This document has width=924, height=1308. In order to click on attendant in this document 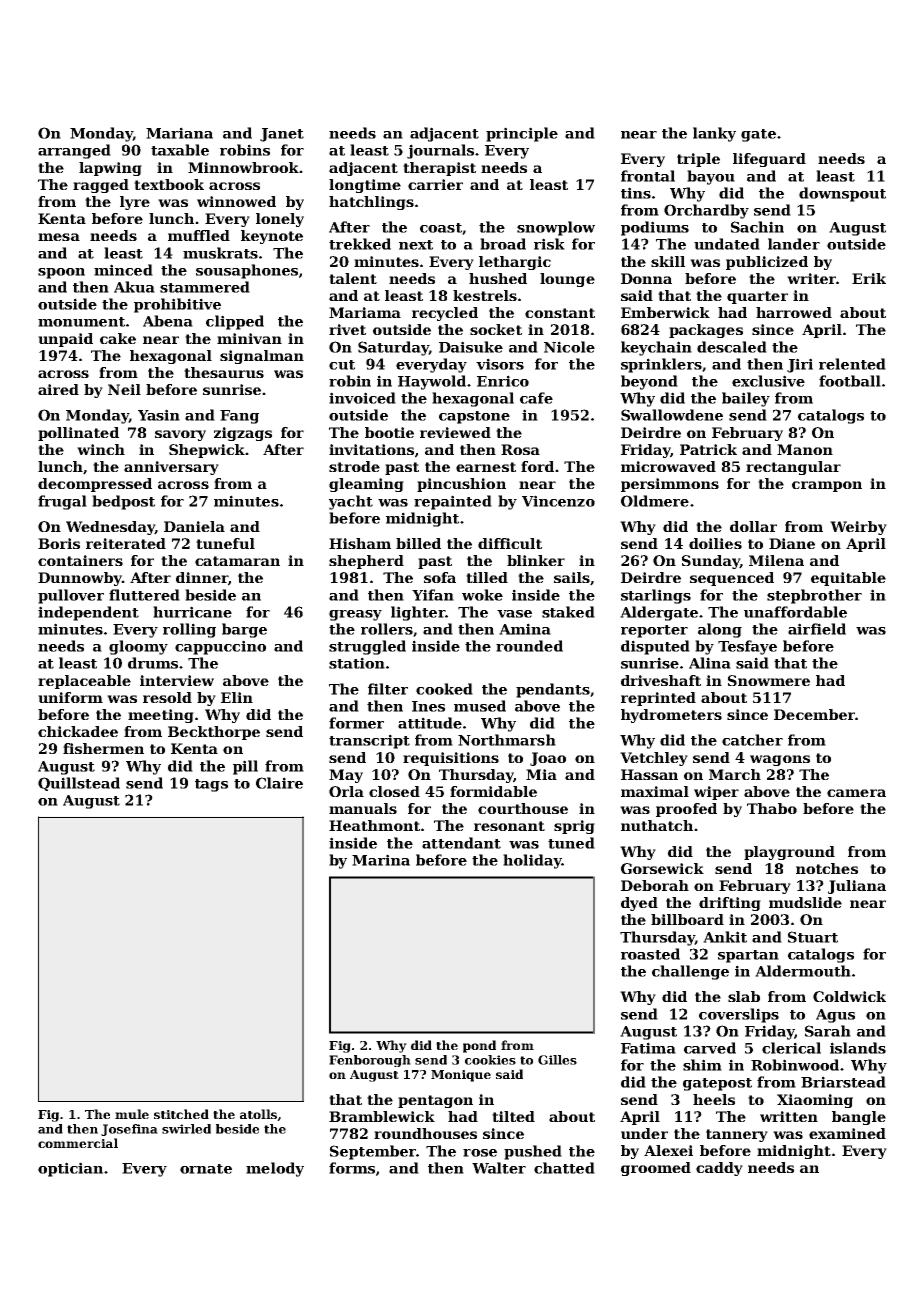, I will do `click(461, 843)`.
